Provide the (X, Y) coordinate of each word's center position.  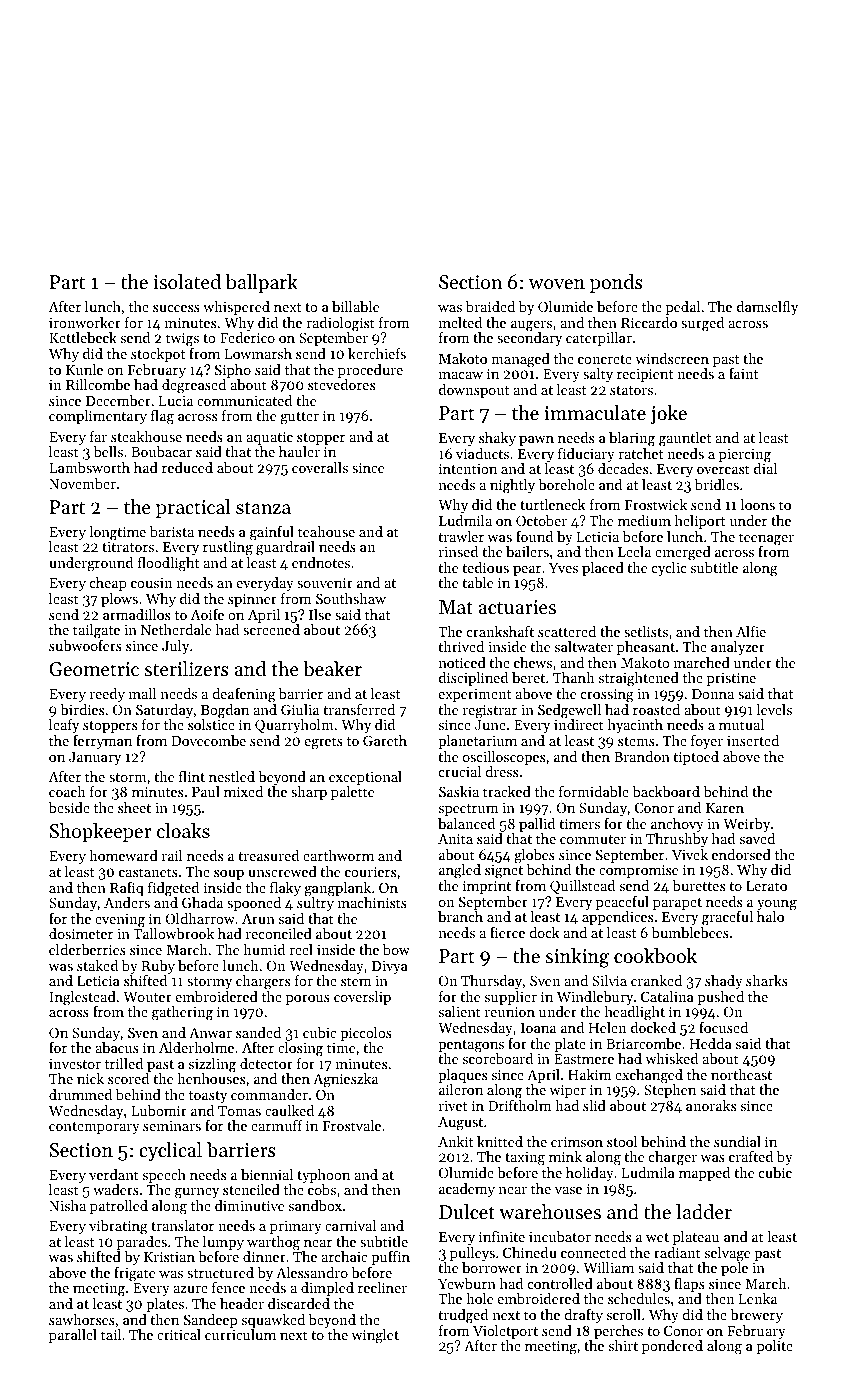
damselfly (767, 308)
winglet (375, 1336)
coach (67, 791)
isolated (187, 282)
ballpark (262, 283)
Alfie (751, 631)
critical (179, 1334)
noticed (462, 662)
